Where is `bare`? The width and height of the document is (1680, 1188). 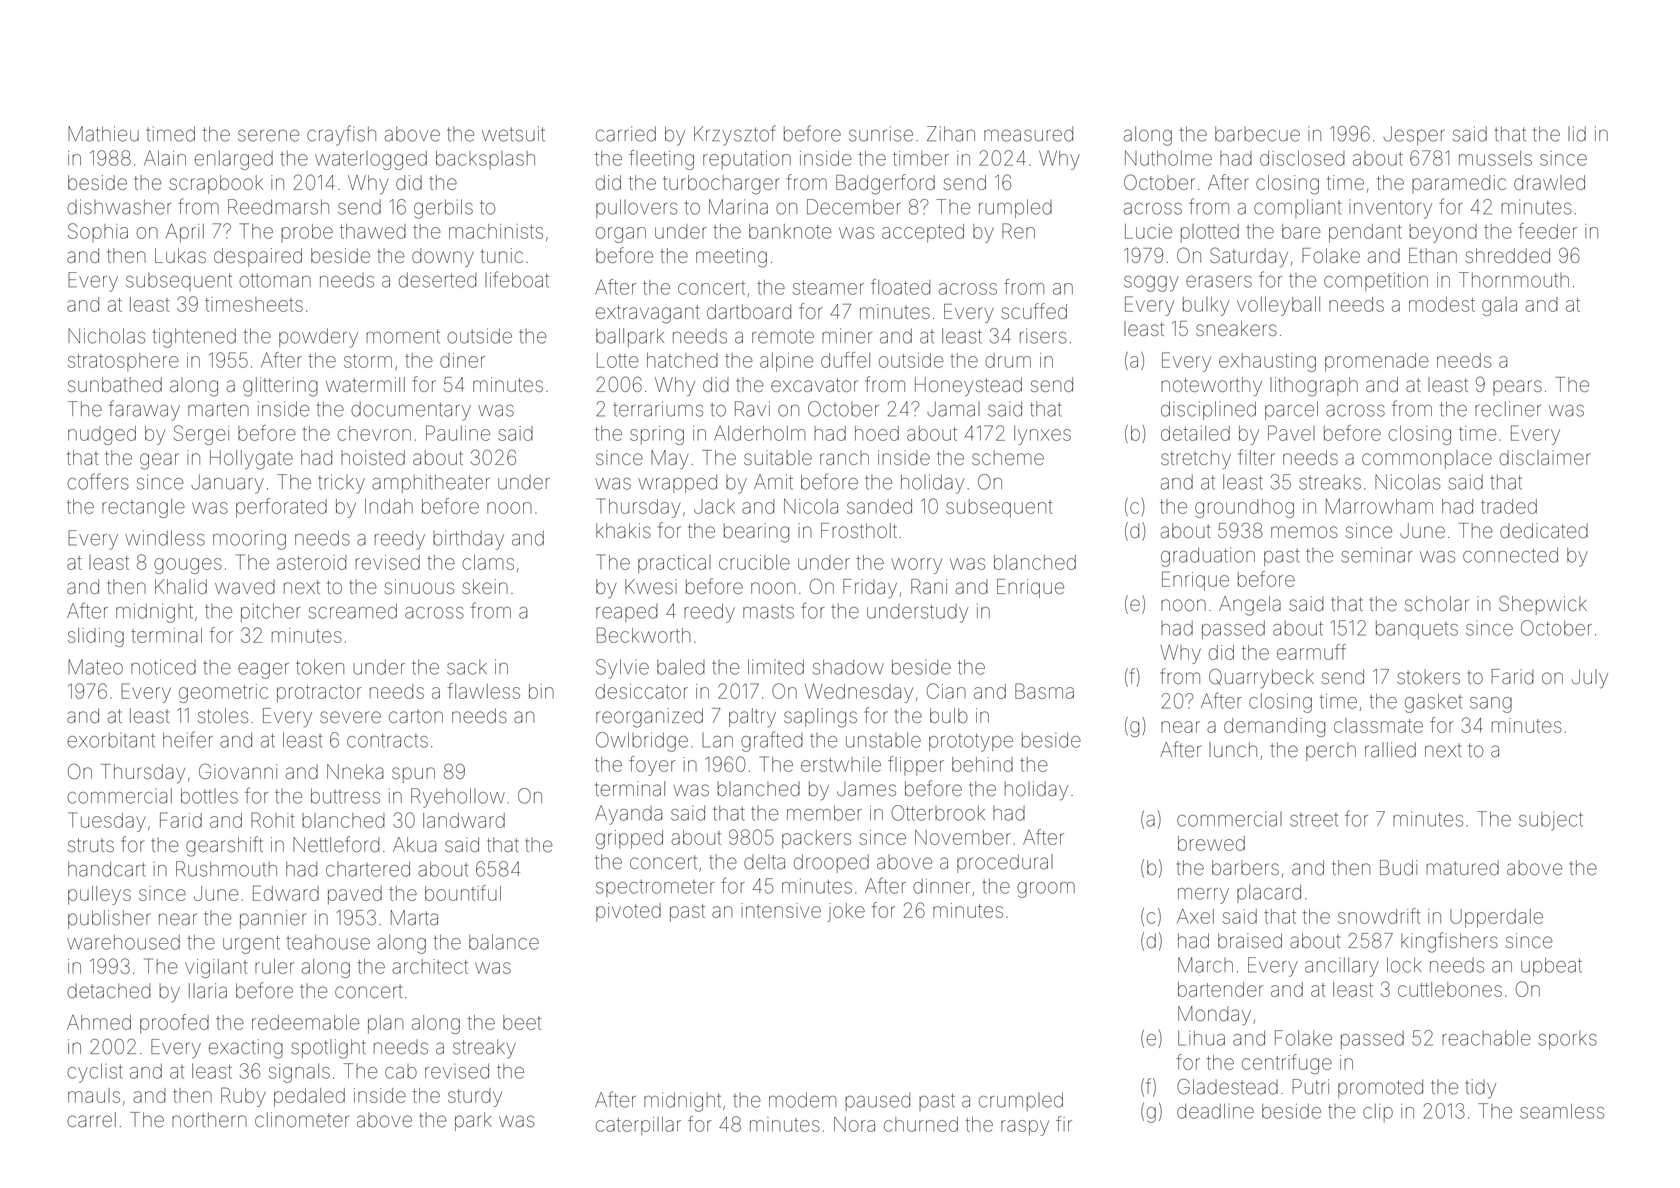 bare is located at coordinates (1301, 231).
